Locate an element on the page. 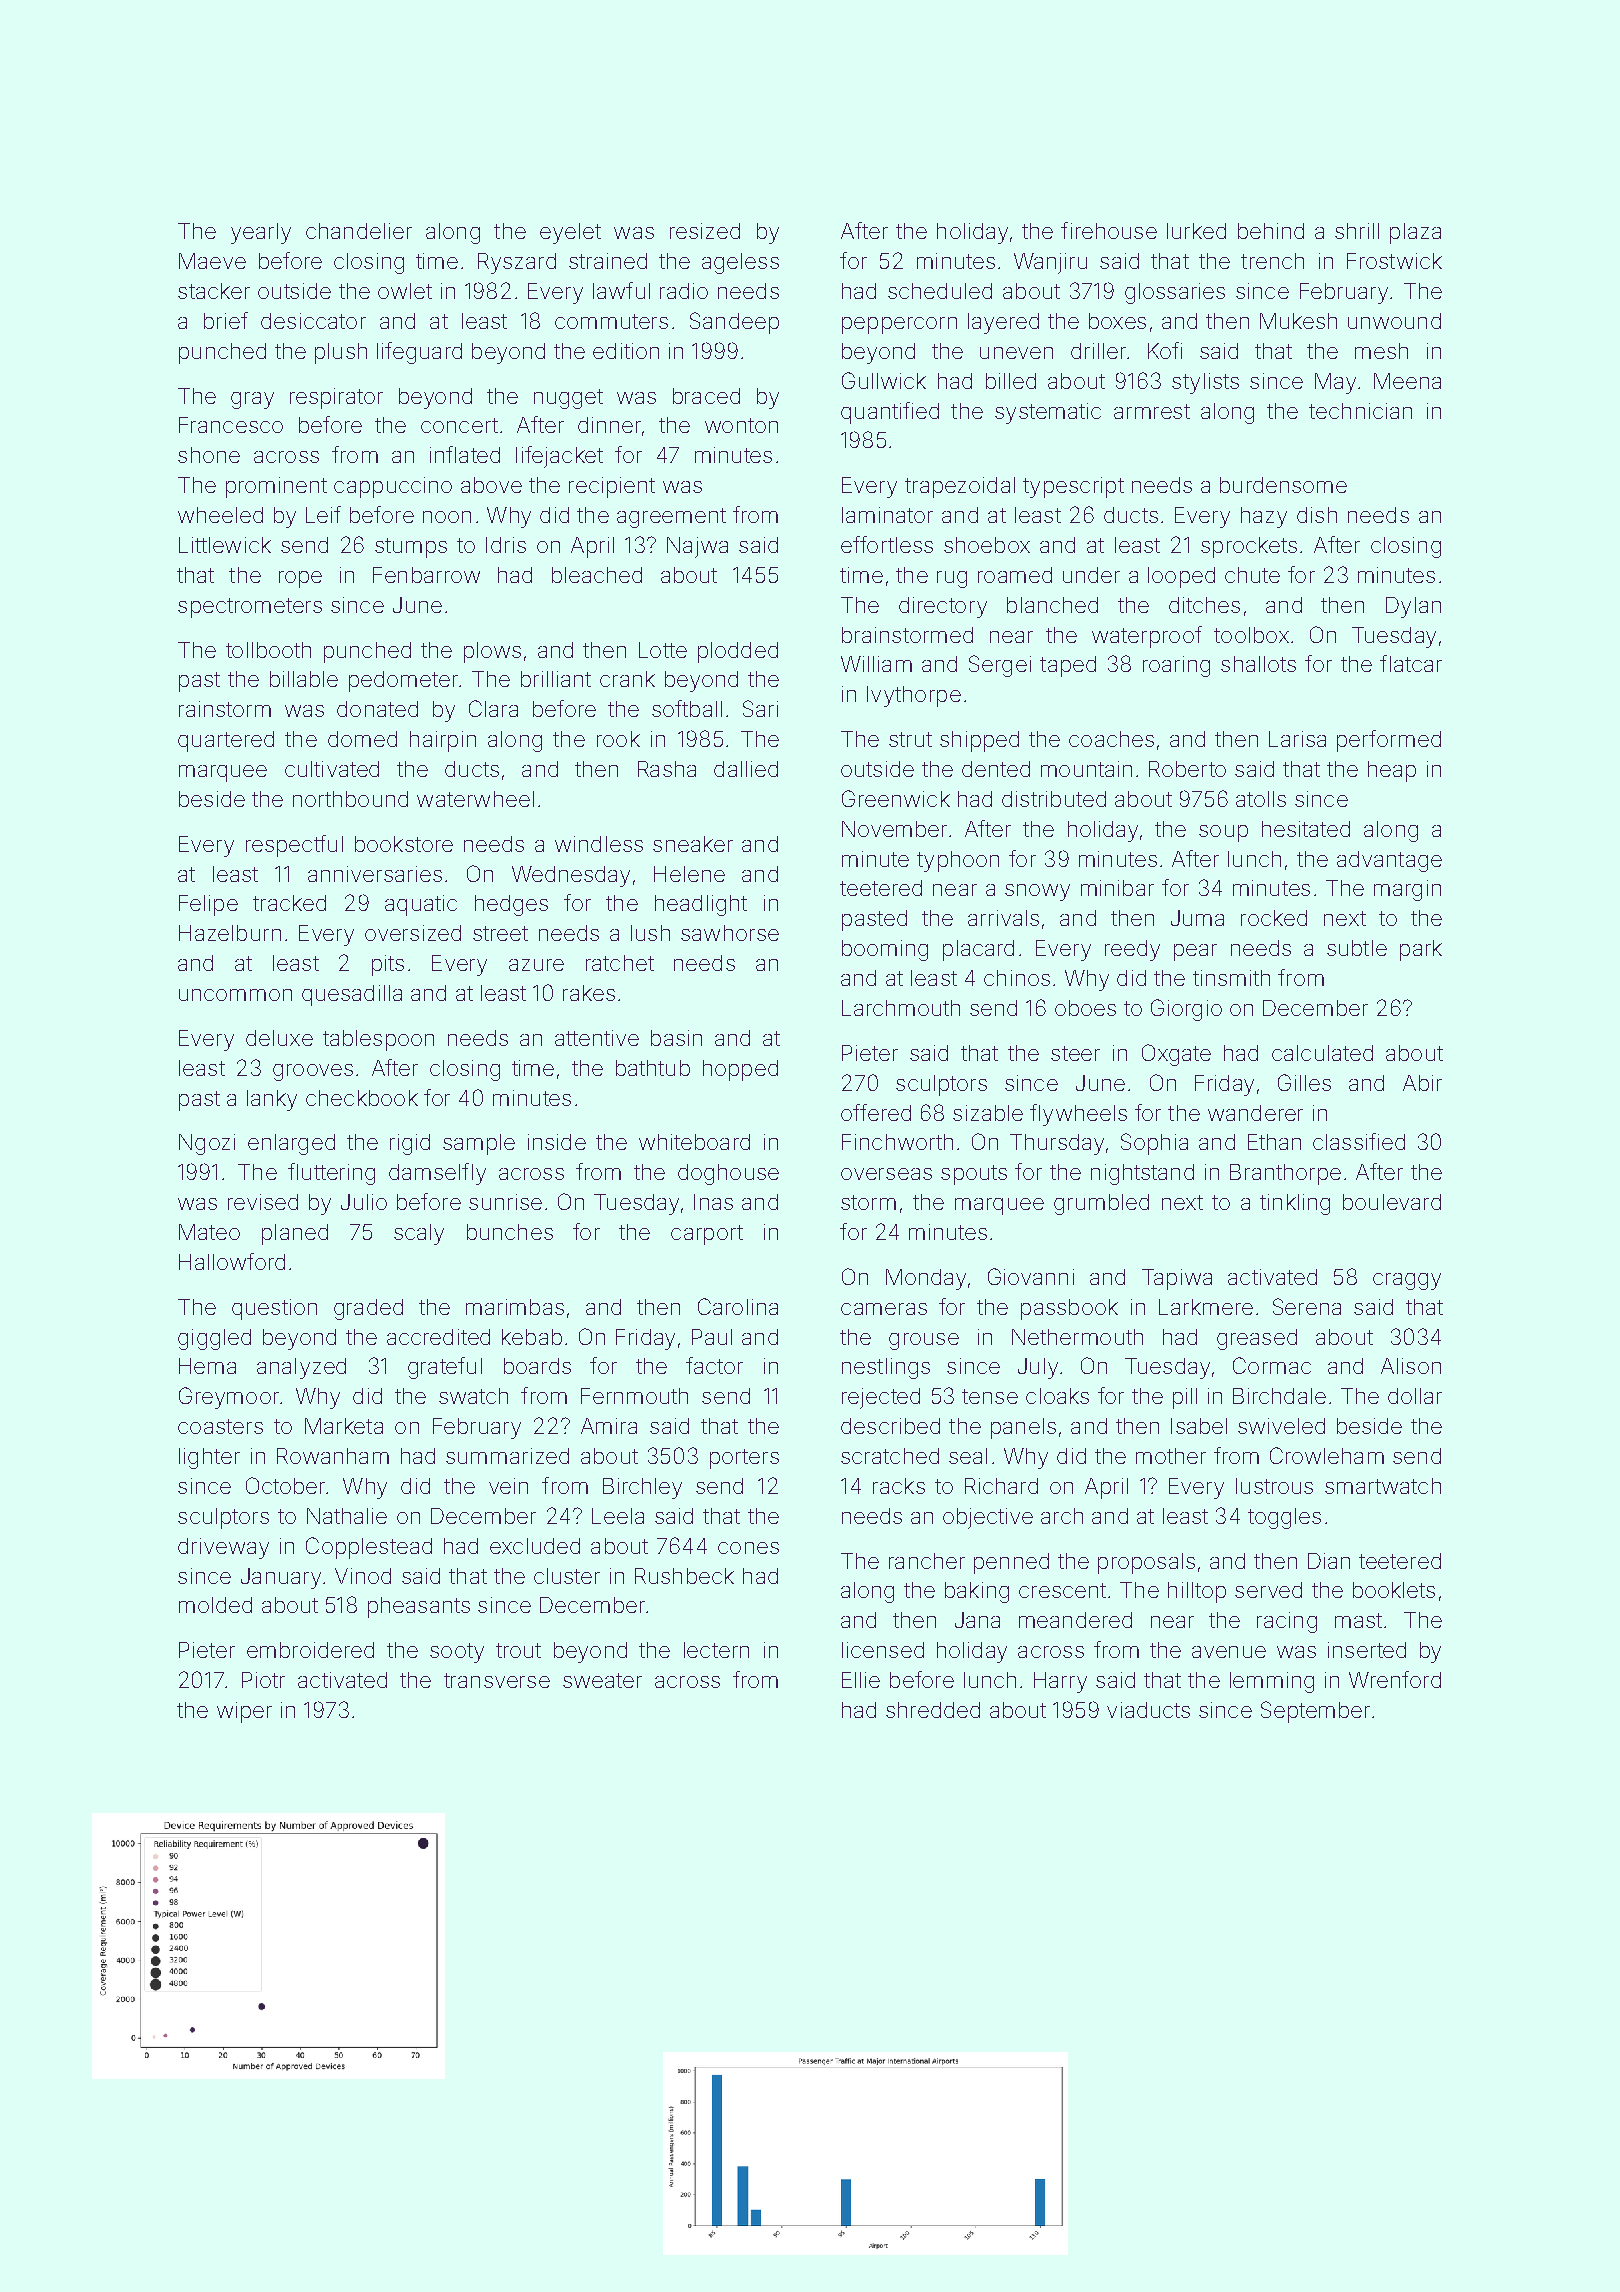  proposals is located at coordinates (1146, 1563).
